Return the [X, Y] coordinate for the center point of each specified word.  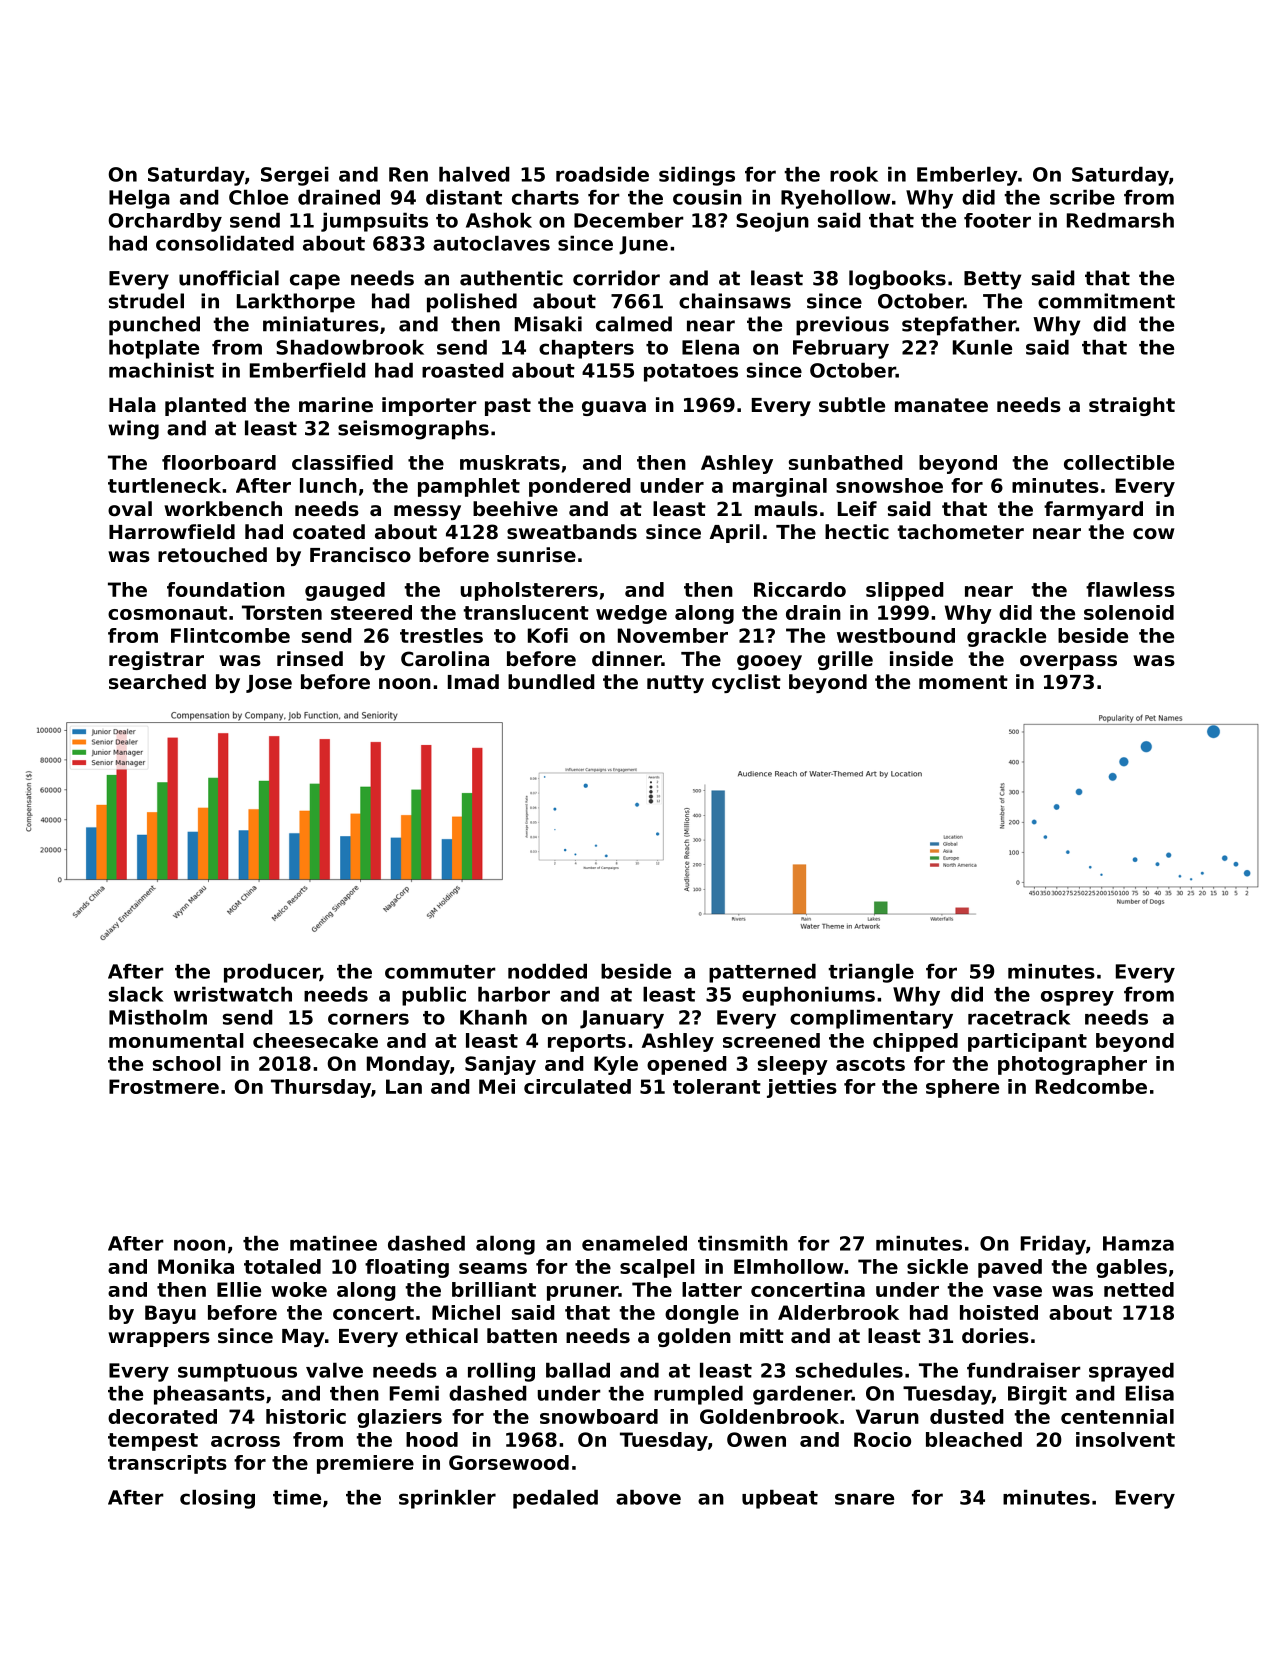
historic [306, 1416]
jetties [802, 1088]
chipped [915, 1042]
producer [272, 973]
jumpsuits [374, 222]
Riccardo [800, 589]
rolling [501, 1372]
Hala [132, 405]
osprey [1077, 998]
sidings [697, 176]
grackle [1006, 637]
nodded [547, 971]
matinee [333, 1243]
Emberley [967, 176]
